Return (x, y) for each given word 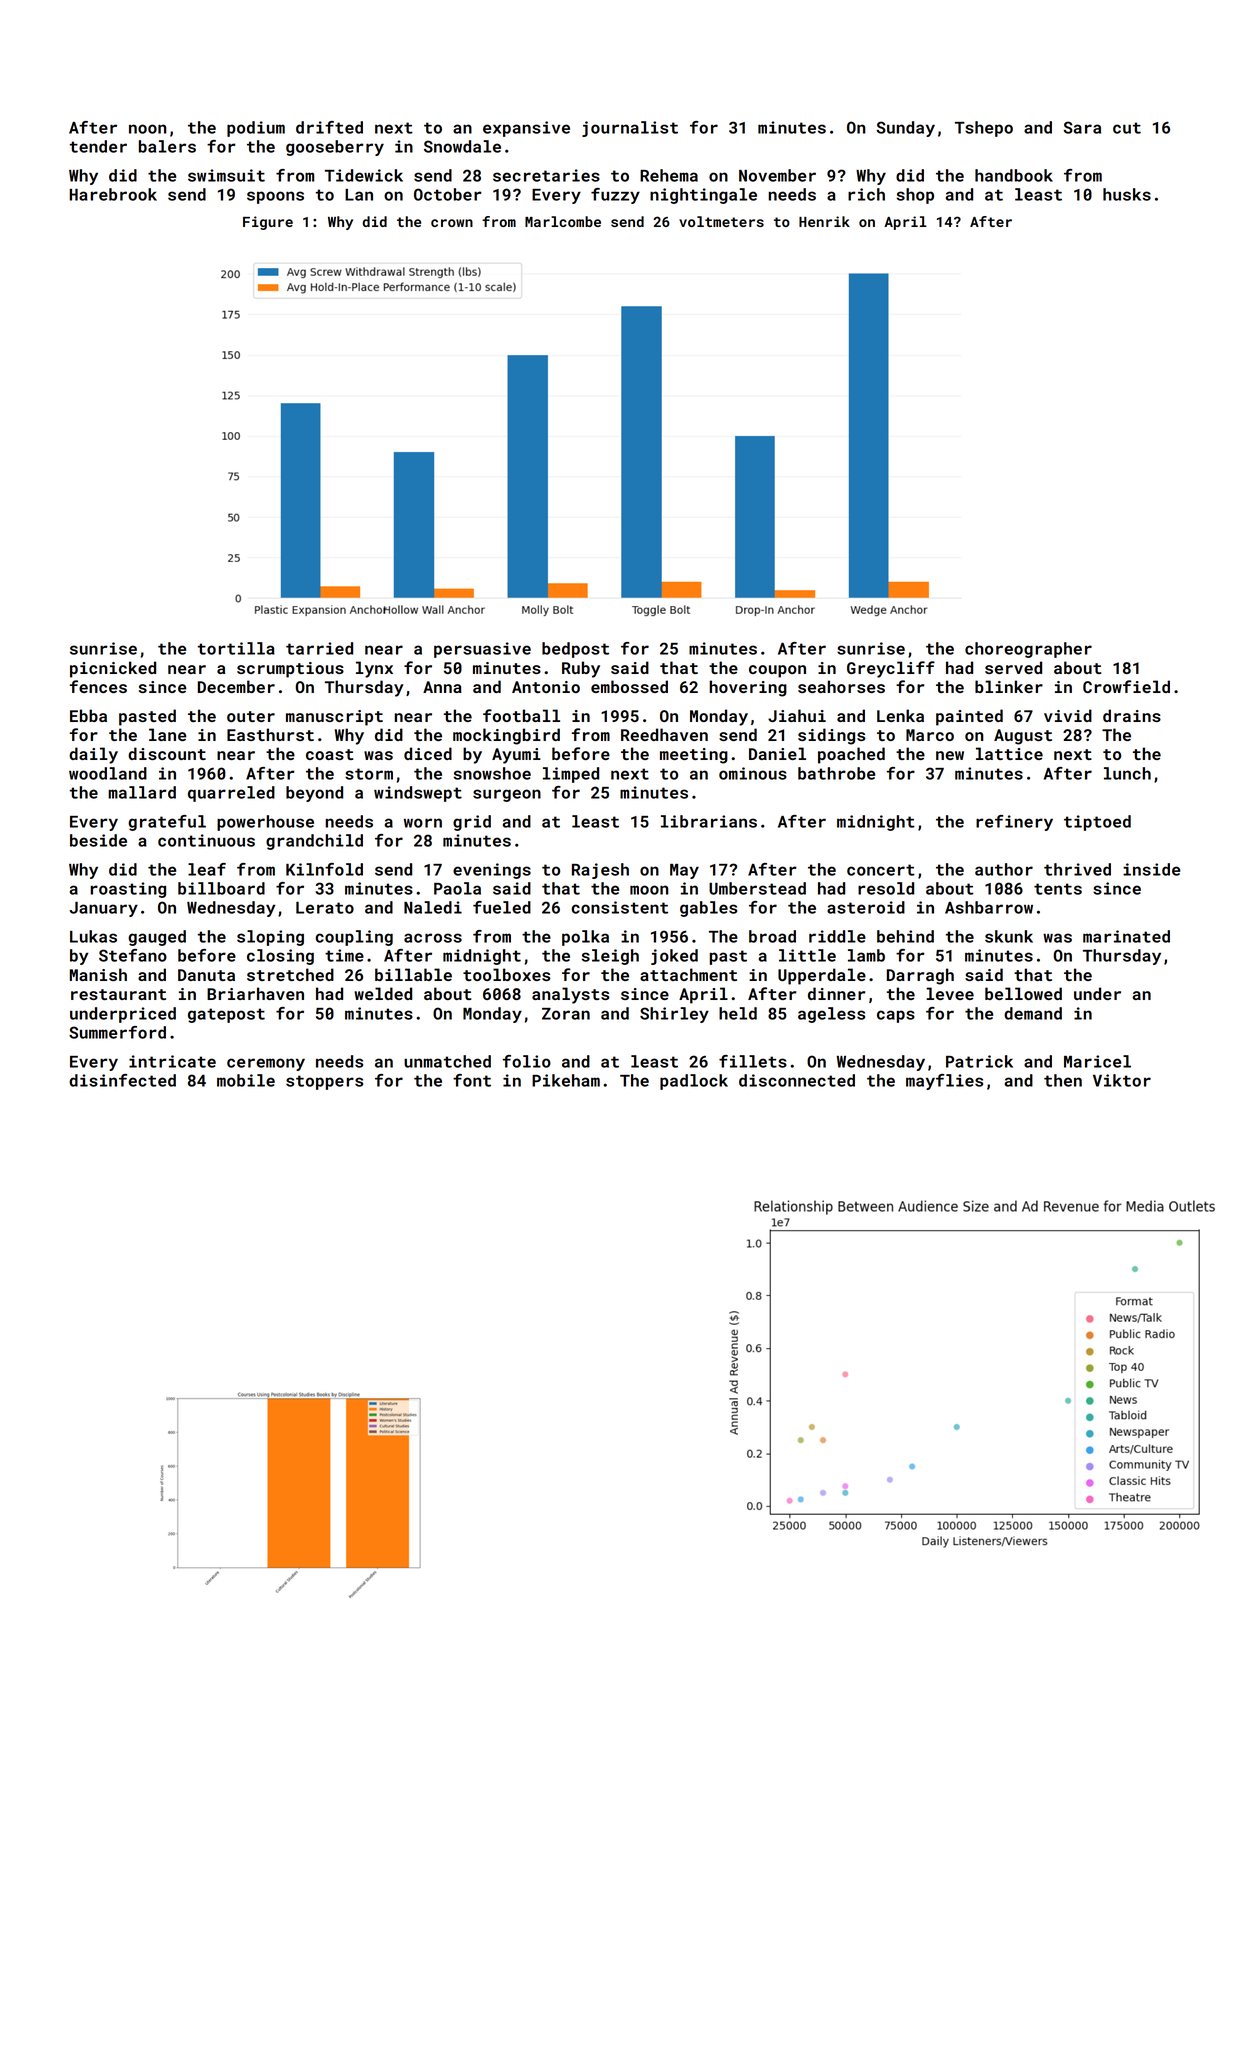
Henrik (824, 221)
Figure (268, 223)
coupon (777, 671)
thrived (1077, 869)
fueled (502, 907)
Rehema (669, 175)
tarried (319, 648)
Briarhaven (255, 993)
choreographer (1028, 650)
